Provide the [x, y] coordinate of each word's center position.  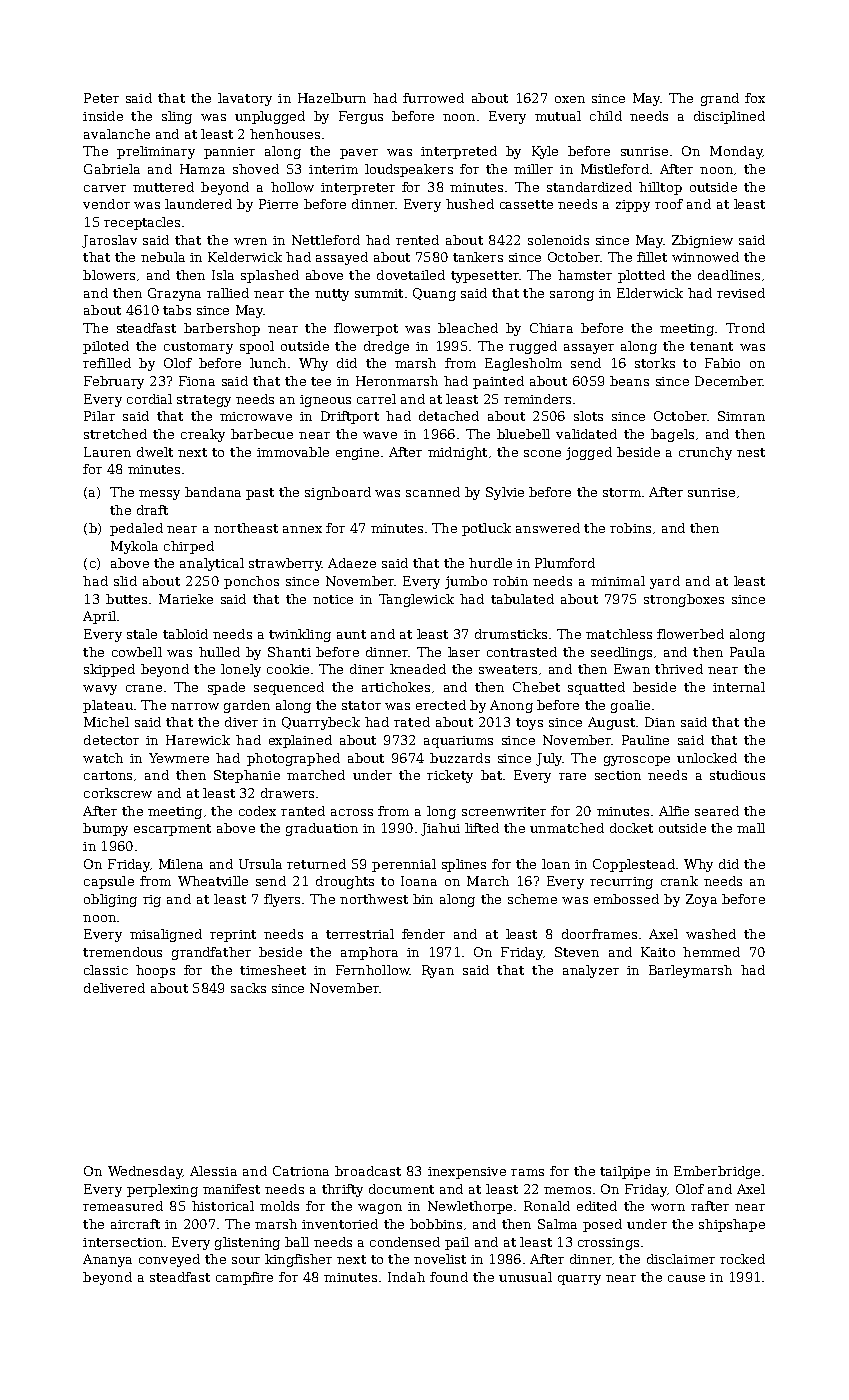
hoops [155, 971]
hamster [585, 275]
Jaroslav [109, 241]
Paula [747, 652]
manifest [231, 1189]
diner [367, 669]
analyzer [591, 971]
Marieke [186, 599]
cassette [526, 204]
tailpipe [625, 1172]
